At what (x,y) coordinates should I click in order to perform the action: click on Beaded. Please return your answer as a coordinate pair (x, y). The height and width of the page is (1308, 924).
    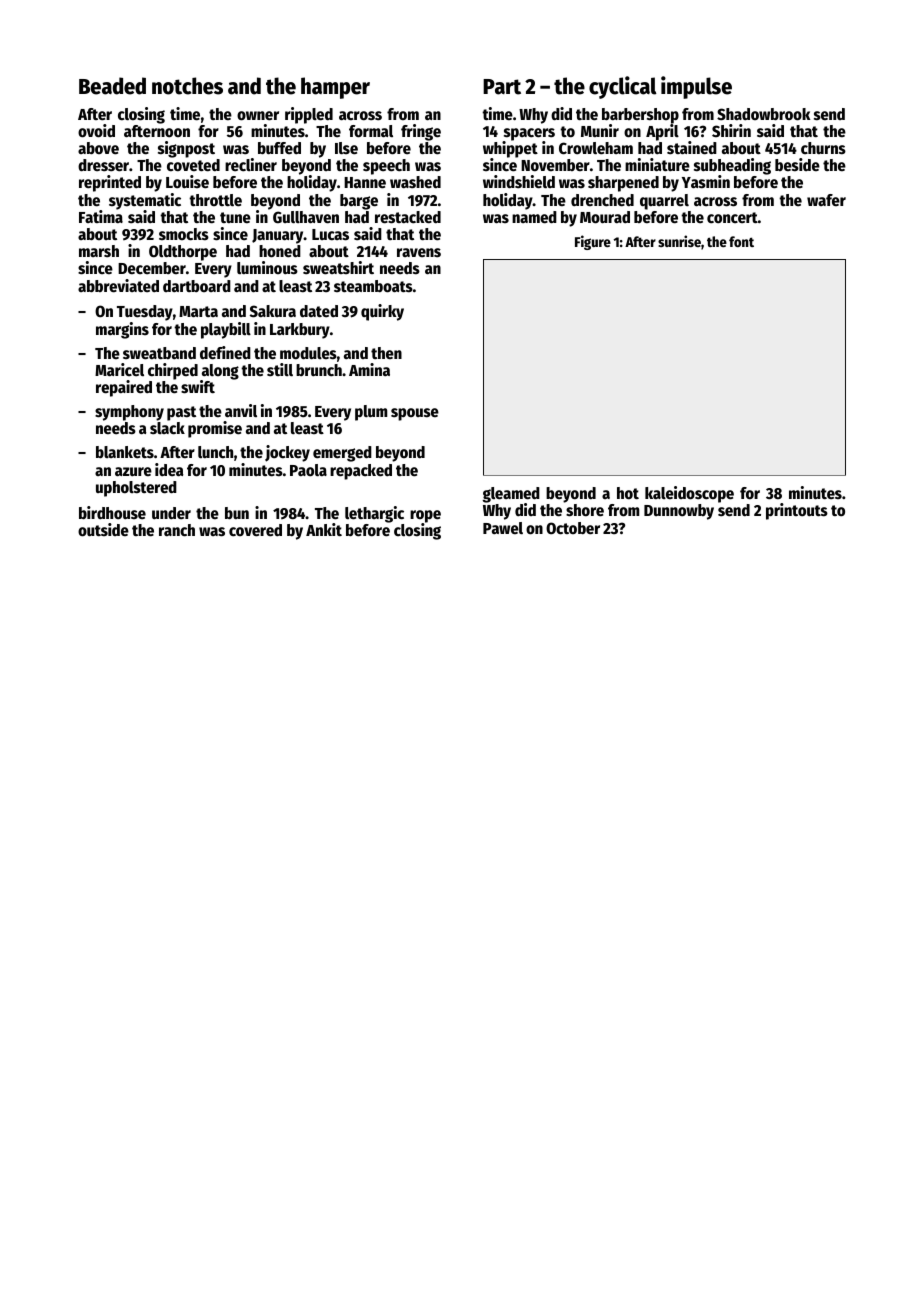
    Looking at the image, I should click on (112, 86).
